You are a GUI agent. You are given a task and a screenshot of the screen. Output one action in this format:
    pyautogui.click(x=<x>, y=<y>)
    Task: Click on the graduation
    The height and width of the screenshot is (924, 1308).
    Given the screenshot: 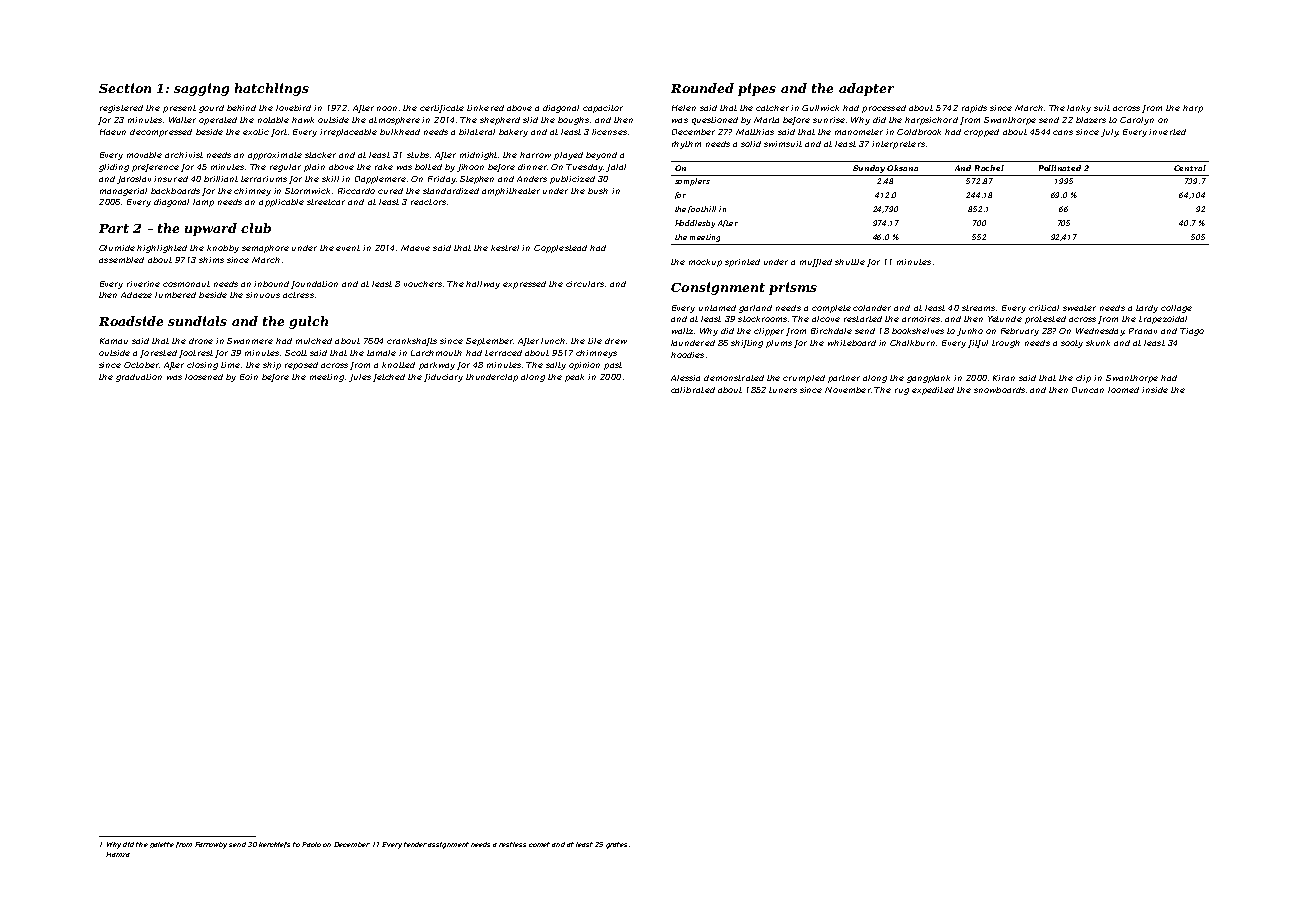 What is the action you would take?
    pyautogui.click(x=139, y=378)
